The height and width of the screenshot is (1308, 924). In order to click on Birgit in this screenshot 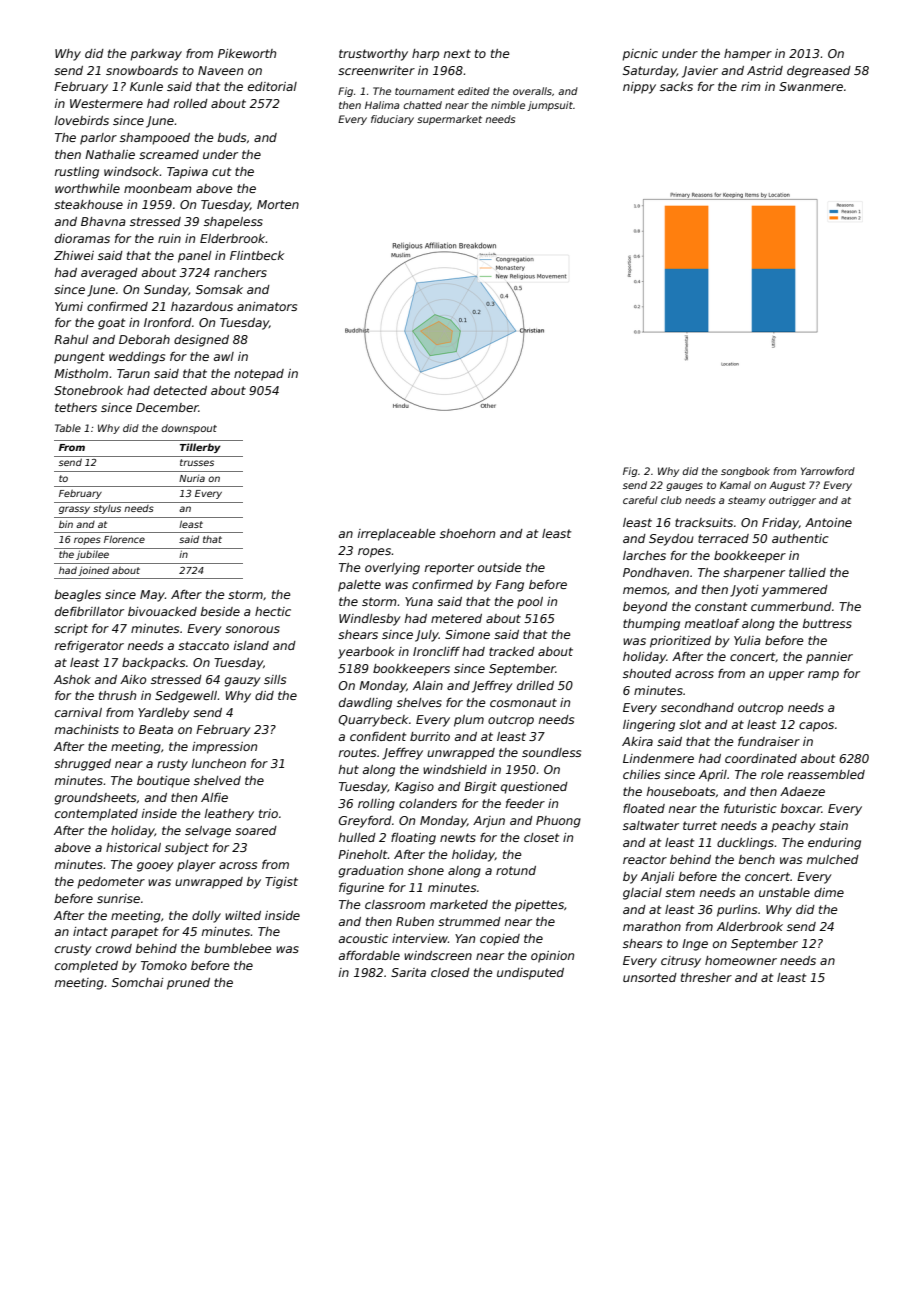, I will do `click(480, 788)`.
